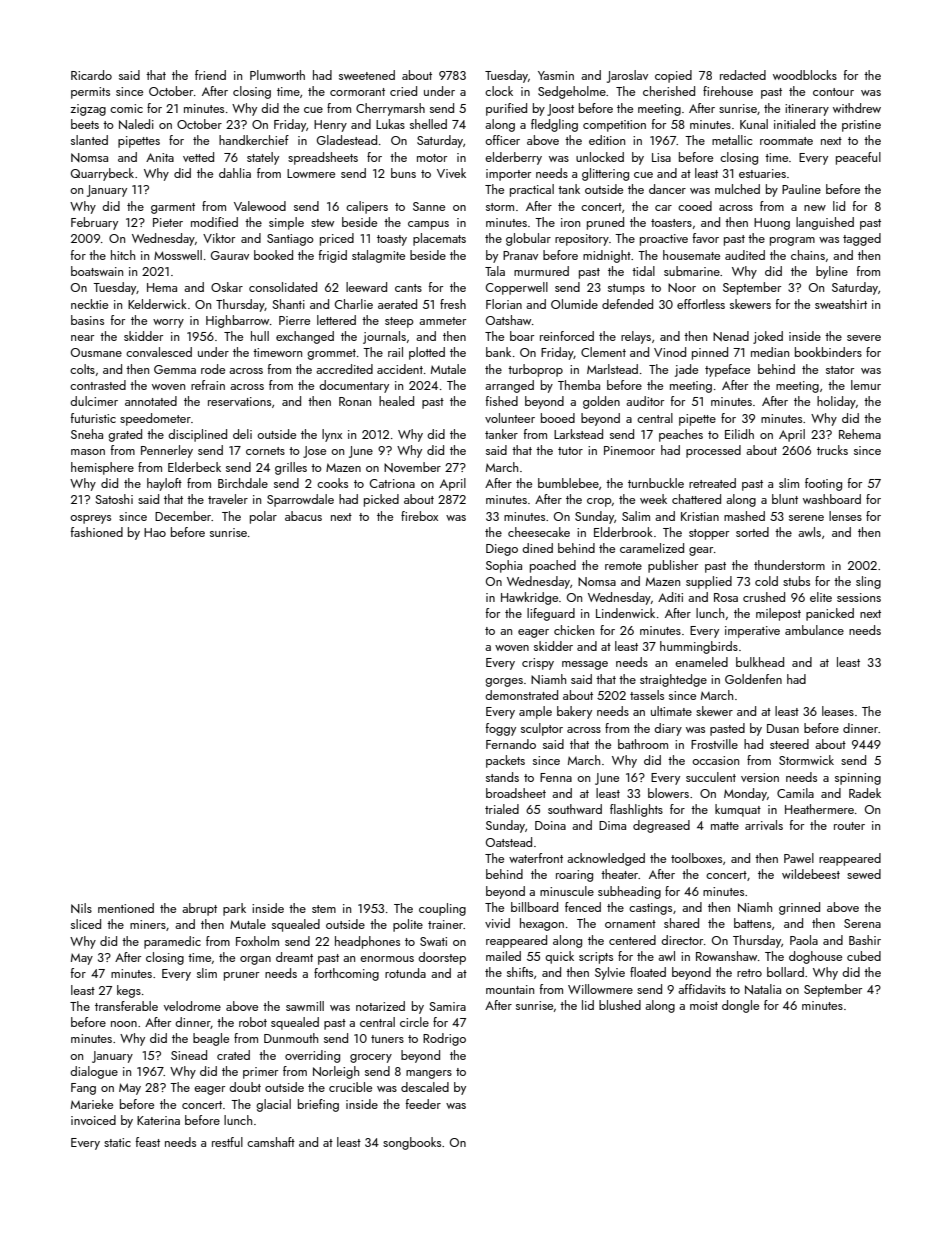  Describe the element at coordinates (97, 532) in the screenshot. I see `fashioned` at that location.
